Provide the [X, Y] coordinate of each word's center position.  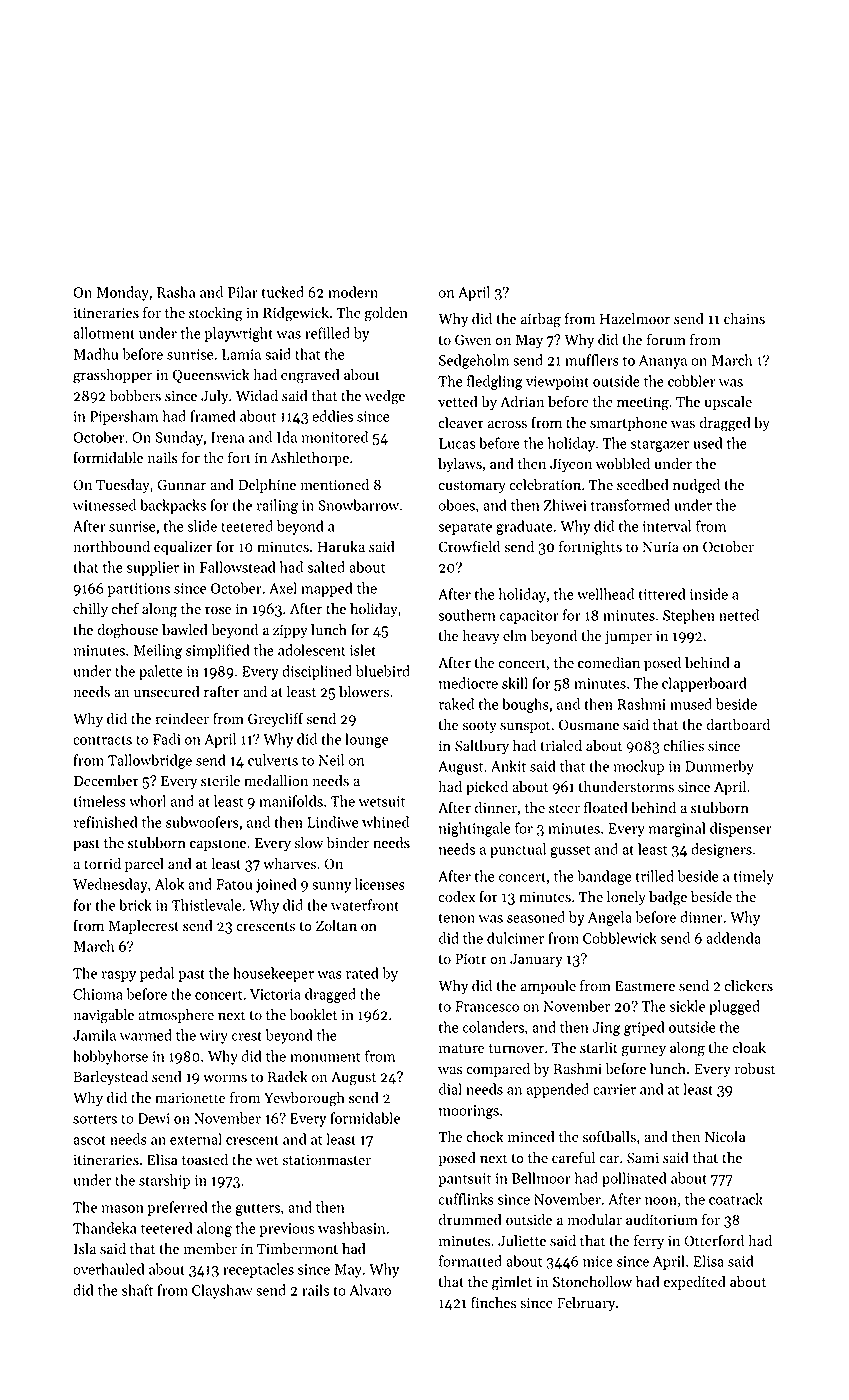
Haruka [341, 546]
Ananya [663, 362]
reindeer [182, 719]
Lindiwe [333, 822]
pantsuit [464, 1180]
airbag [541, 320]
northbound [111, 547]
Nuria [660, 547]
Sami [643, 1158]
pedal [157, 974]
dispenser [741, 829]
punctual [518, 850]
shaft [137, 1290]
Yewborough [304, 1099]
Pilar [243, 292]
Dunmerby [719, 767]
